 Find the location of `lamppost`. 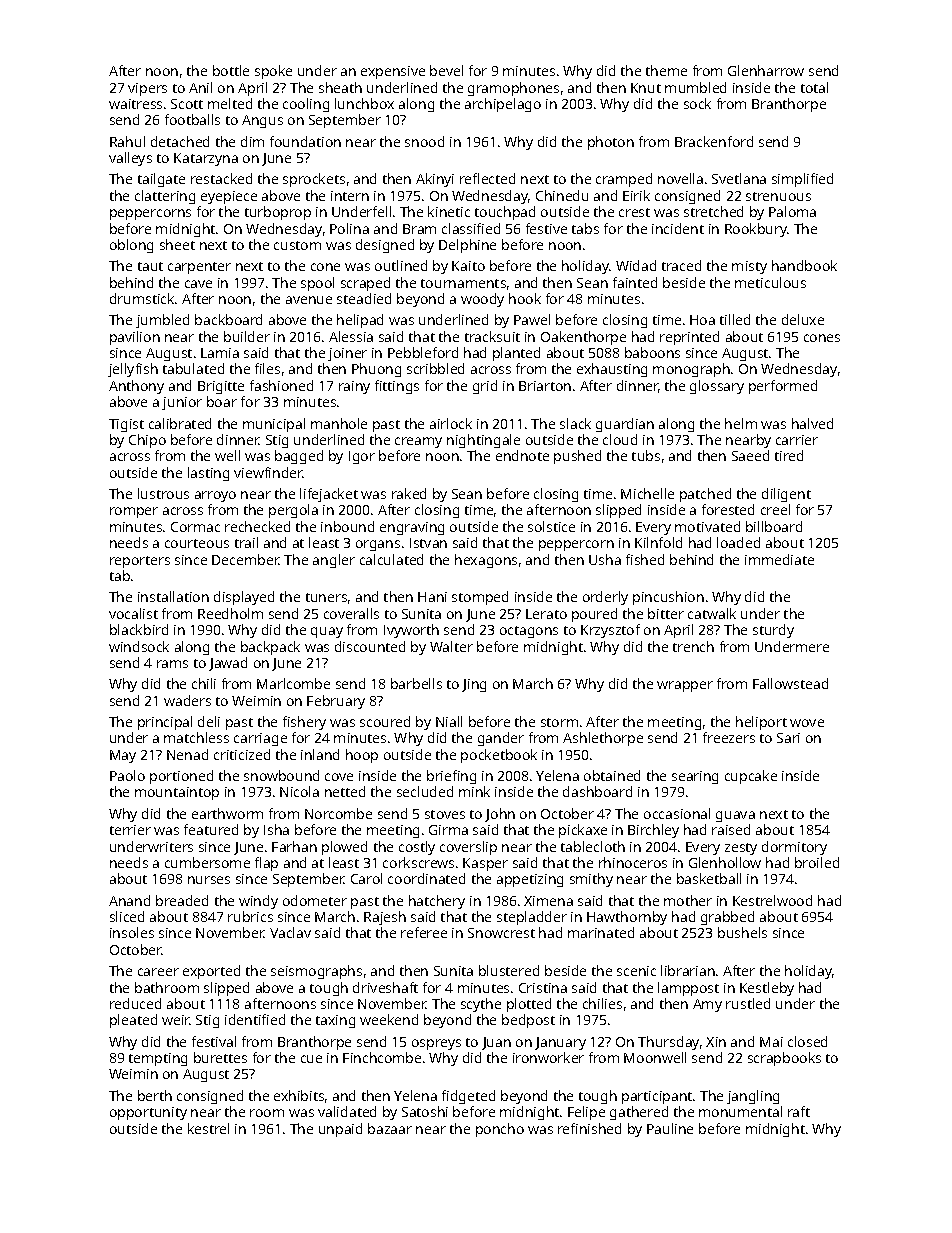

lamppost is located at coordinates (688, 989).
